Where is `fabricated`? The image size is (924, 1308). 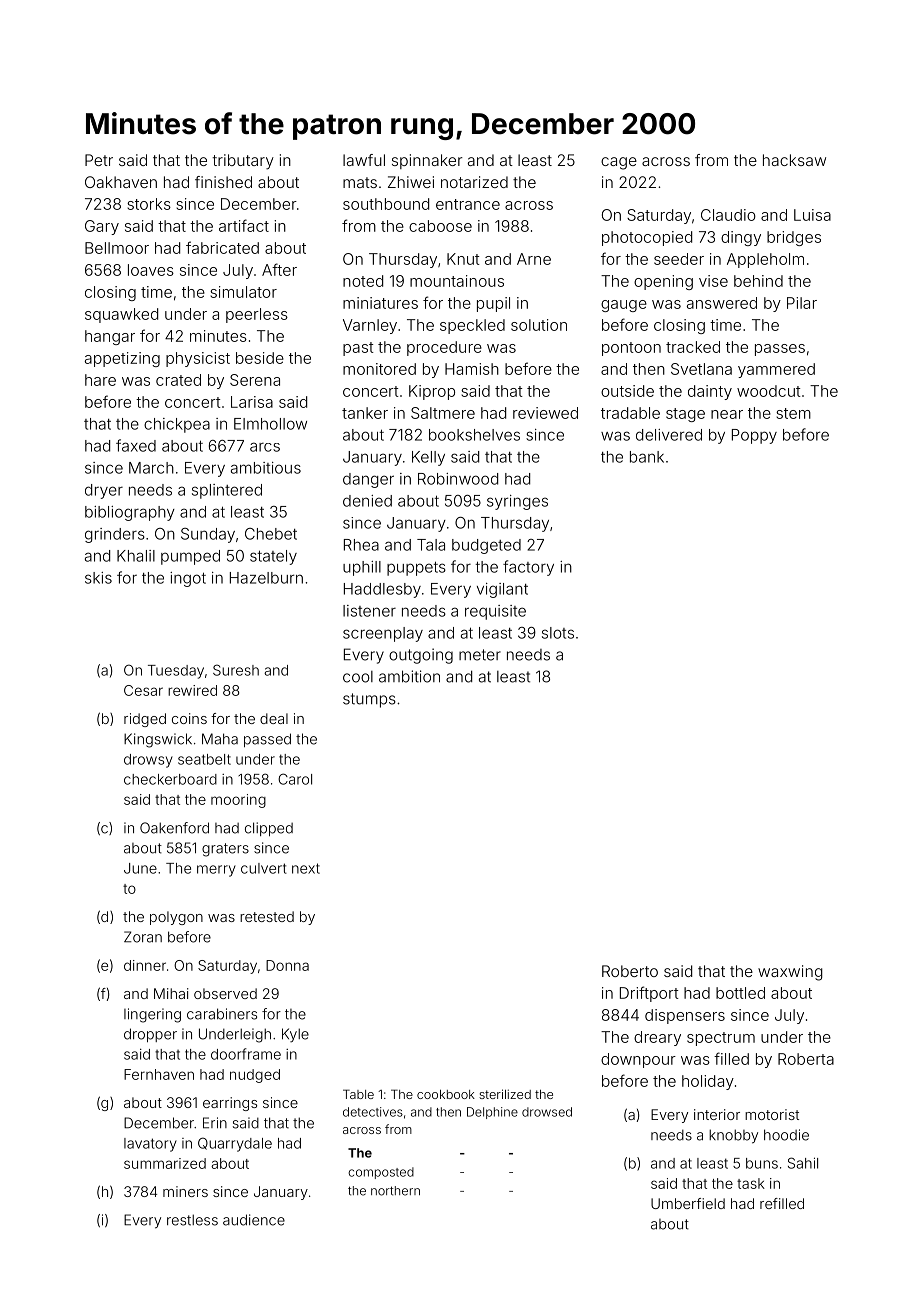 fabricated is located at coordinates (222, 247).
